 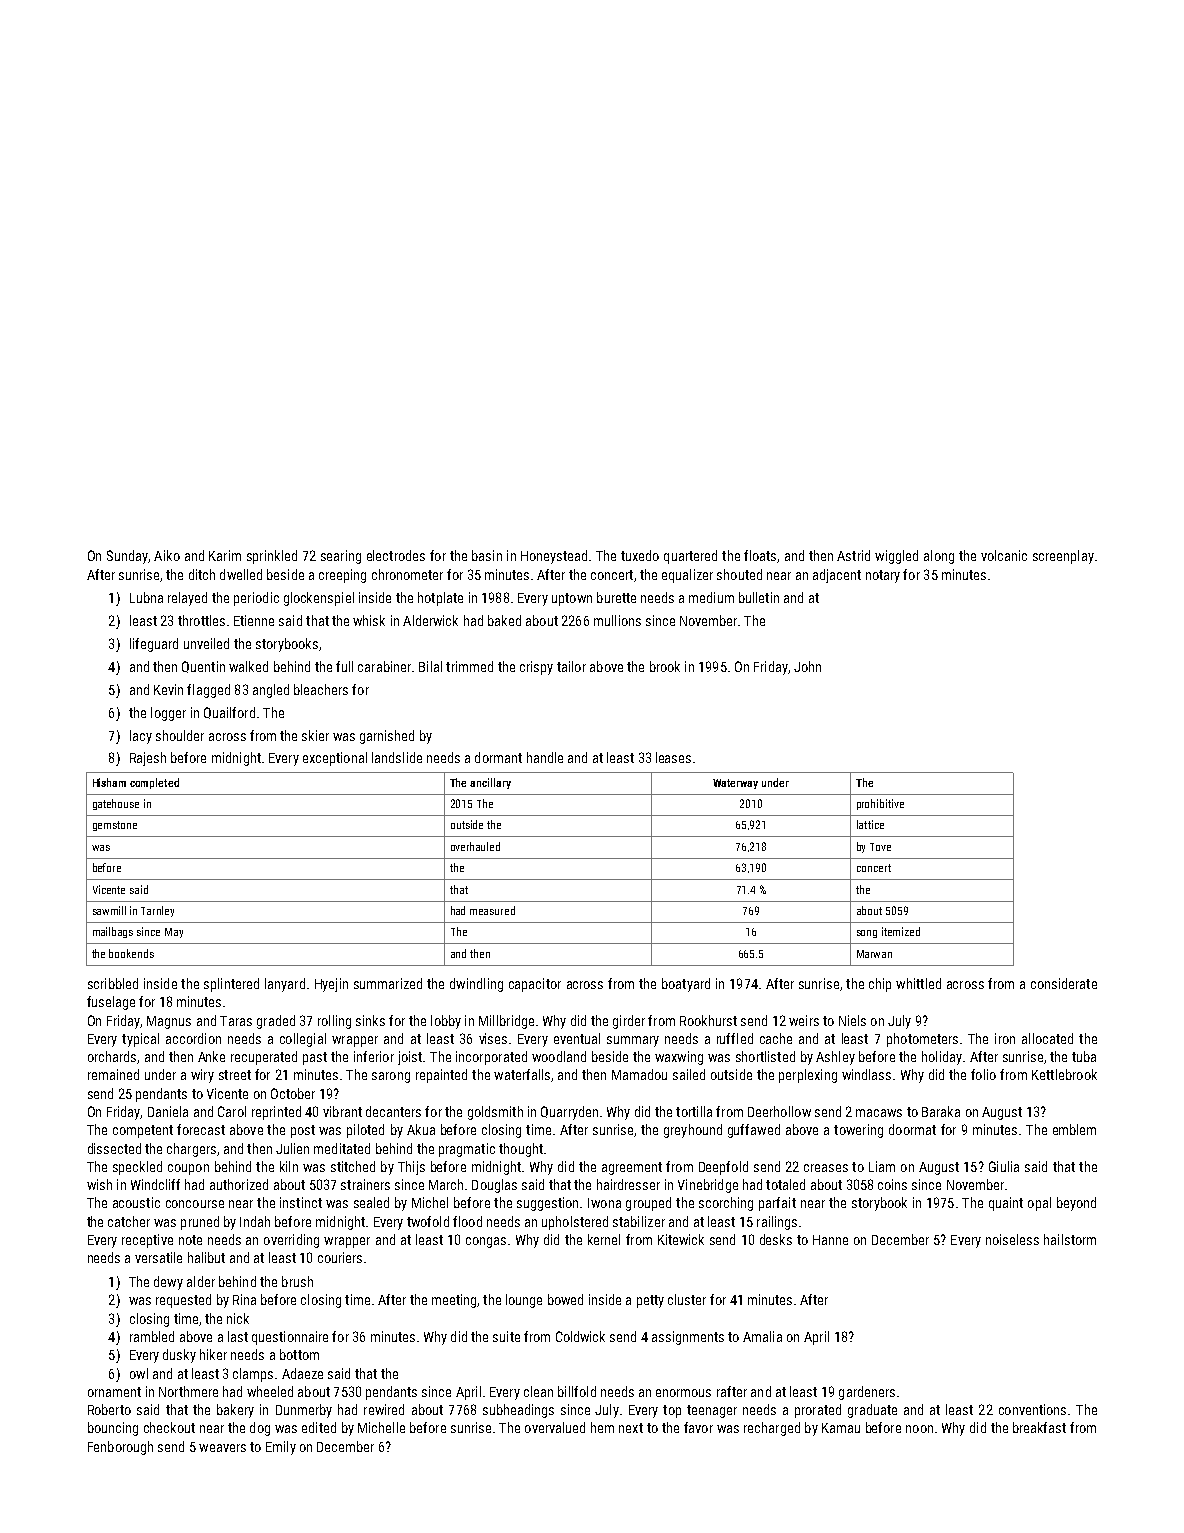 What do you see at coordinates (853, 555) in the screenshot?
I see `Astrid` at bounding box center [853, 555].
